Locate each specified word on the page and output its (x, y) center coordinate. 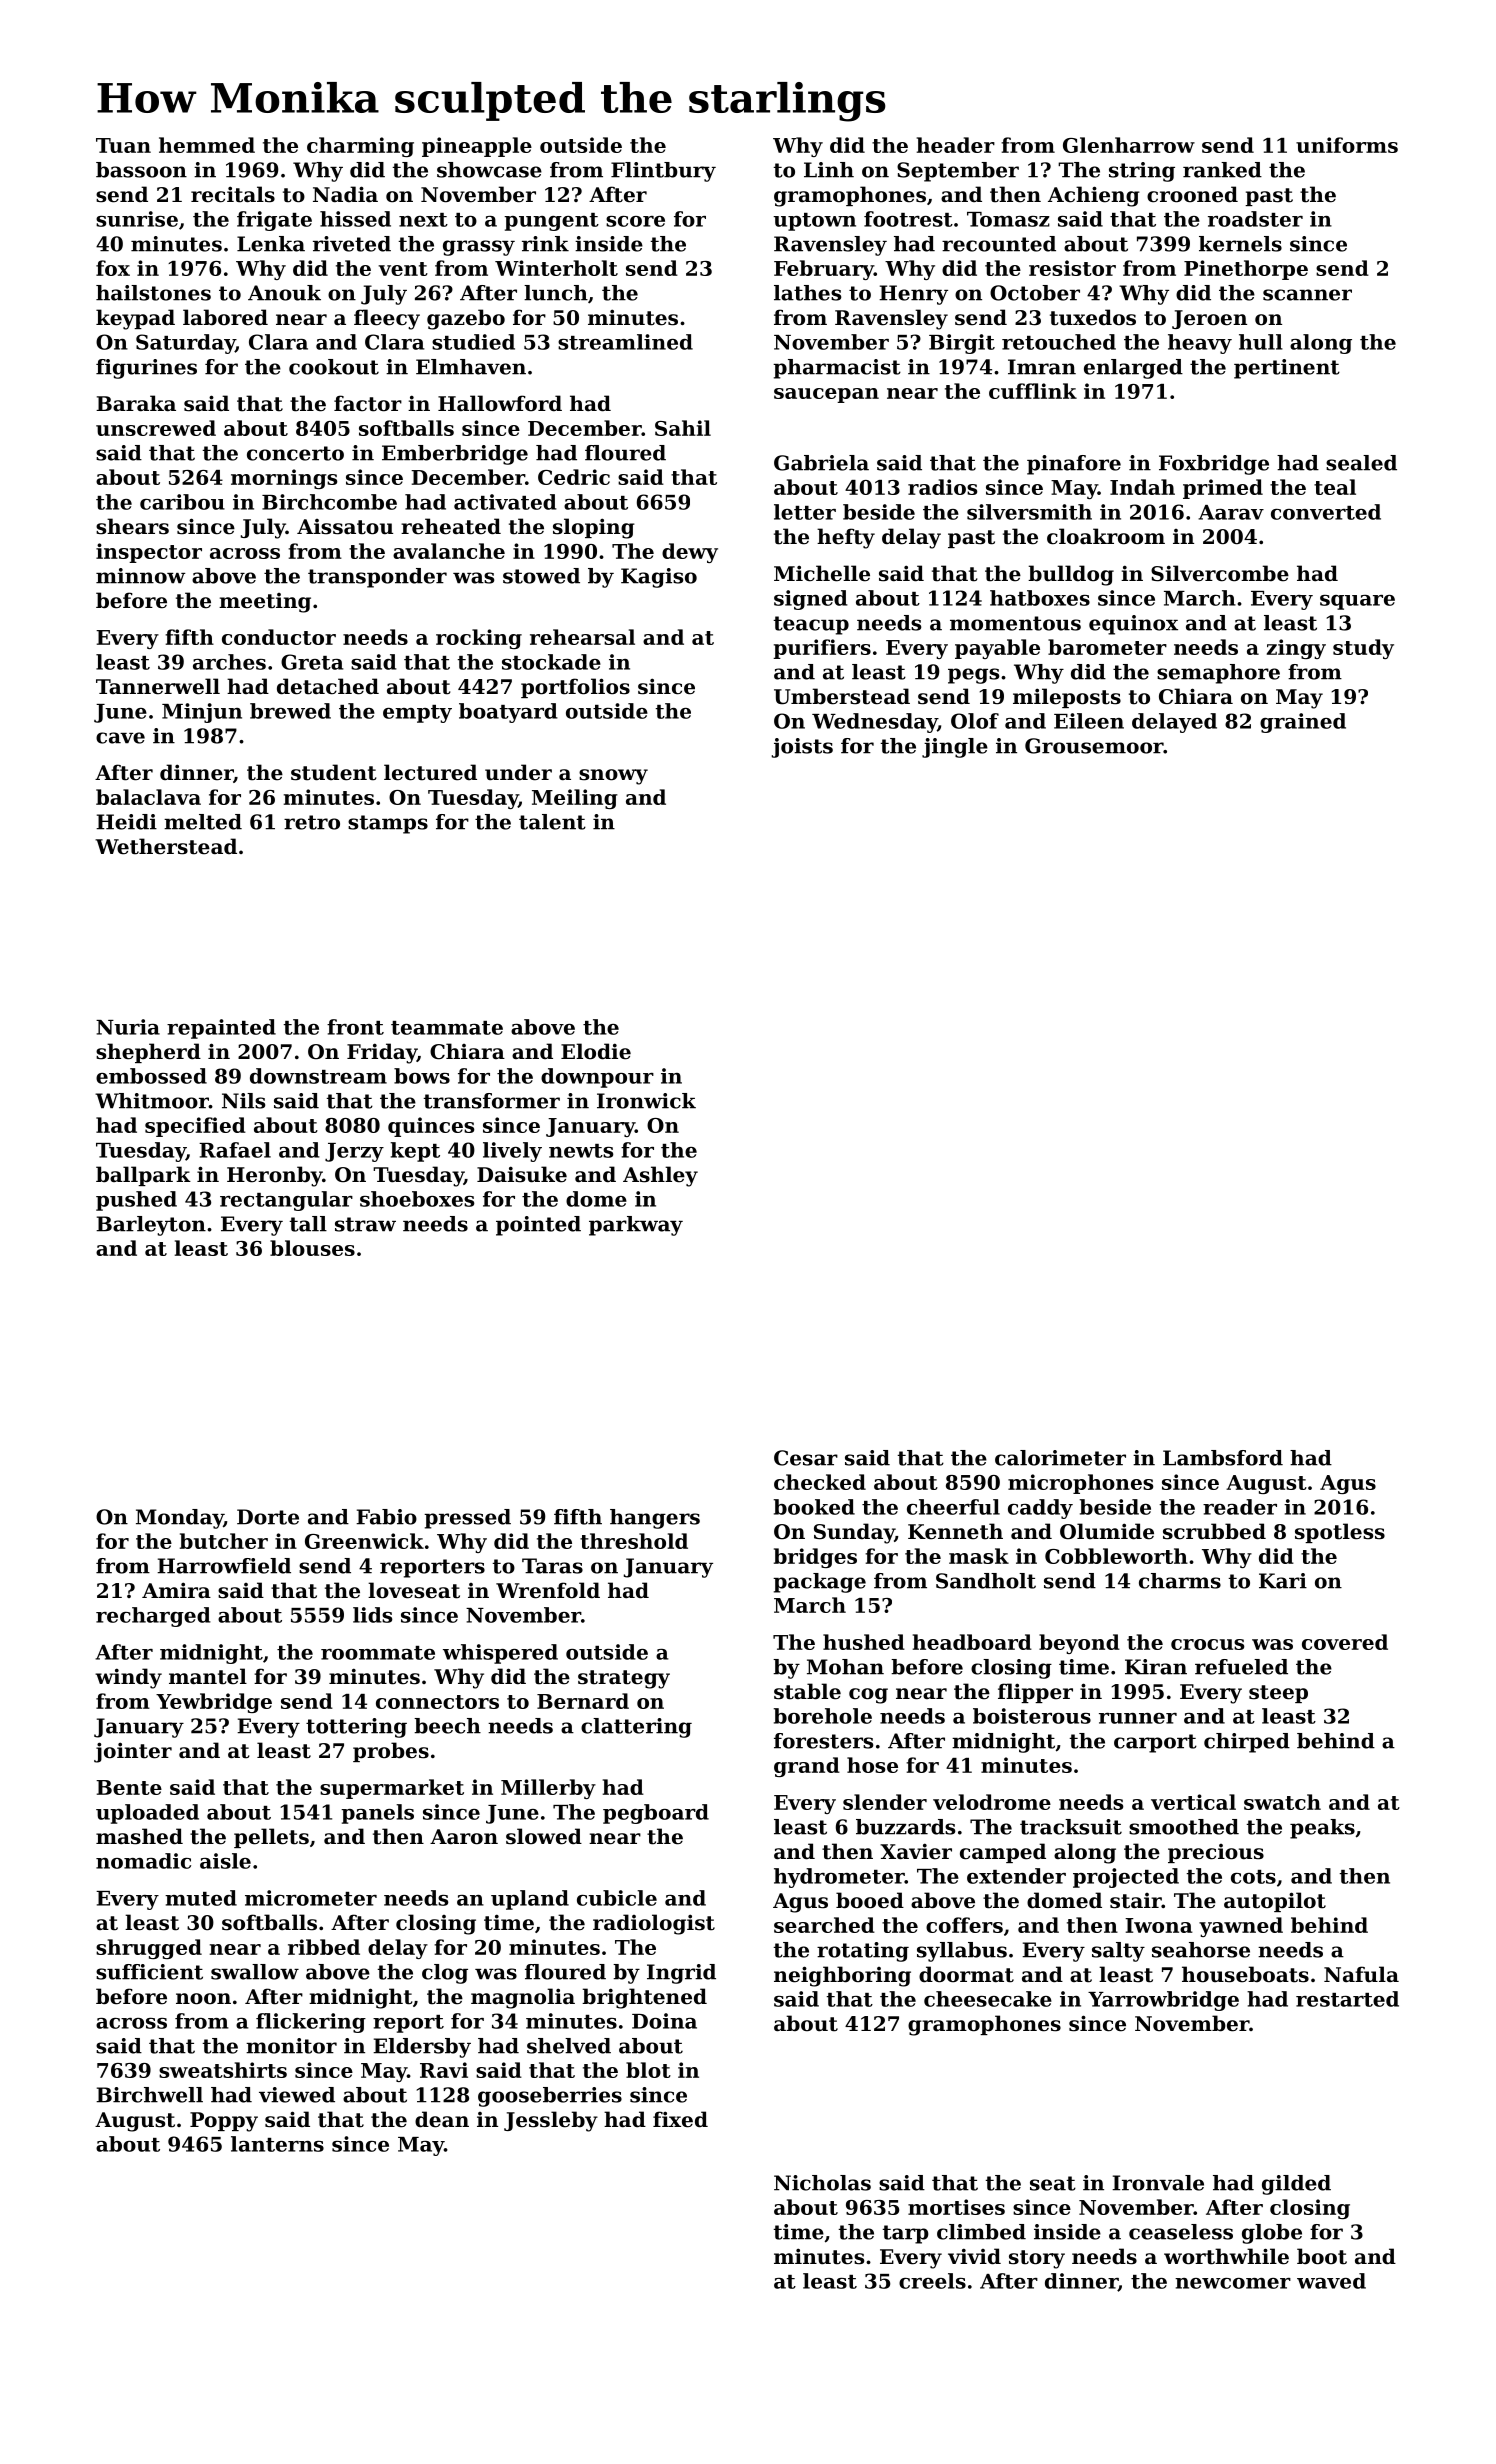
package (819, 1583)
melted (203, 822)
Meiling (575, 799)
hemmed (207, 145)
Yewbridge (214, 1703)
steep (1278, 1694)
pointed (538, 1226)
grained (1303, 723)
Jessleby (551, 2121)
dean (442, 2119)
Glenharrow (1129, 145)
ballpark (143, 1176)
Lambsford (1223, 1458)
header (956, 145)
